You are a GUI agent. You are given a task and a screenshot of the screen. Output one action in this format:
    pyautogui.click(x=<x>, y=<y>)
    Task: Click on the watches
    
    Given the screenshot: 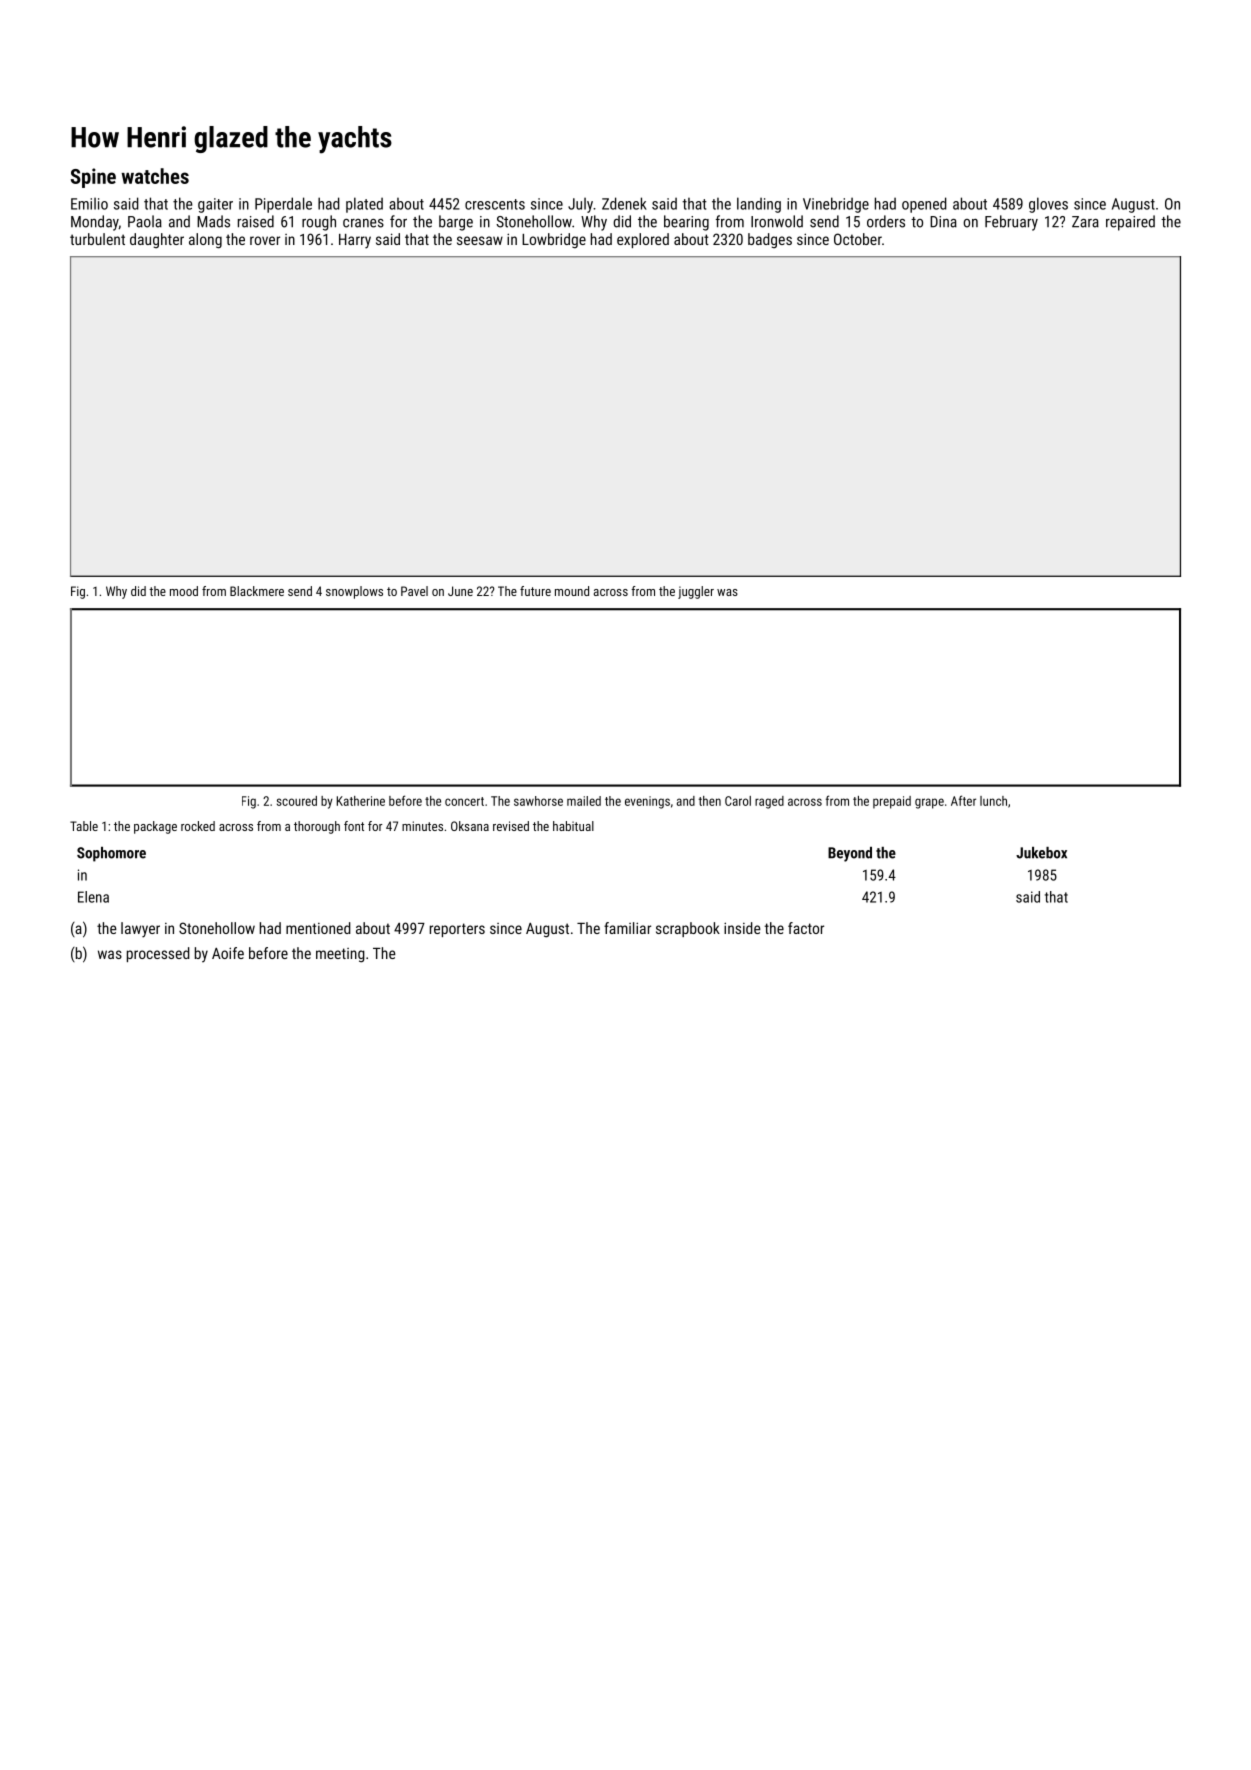 What is the action you would take?
    pyautogui.click(x=155, y=176)
